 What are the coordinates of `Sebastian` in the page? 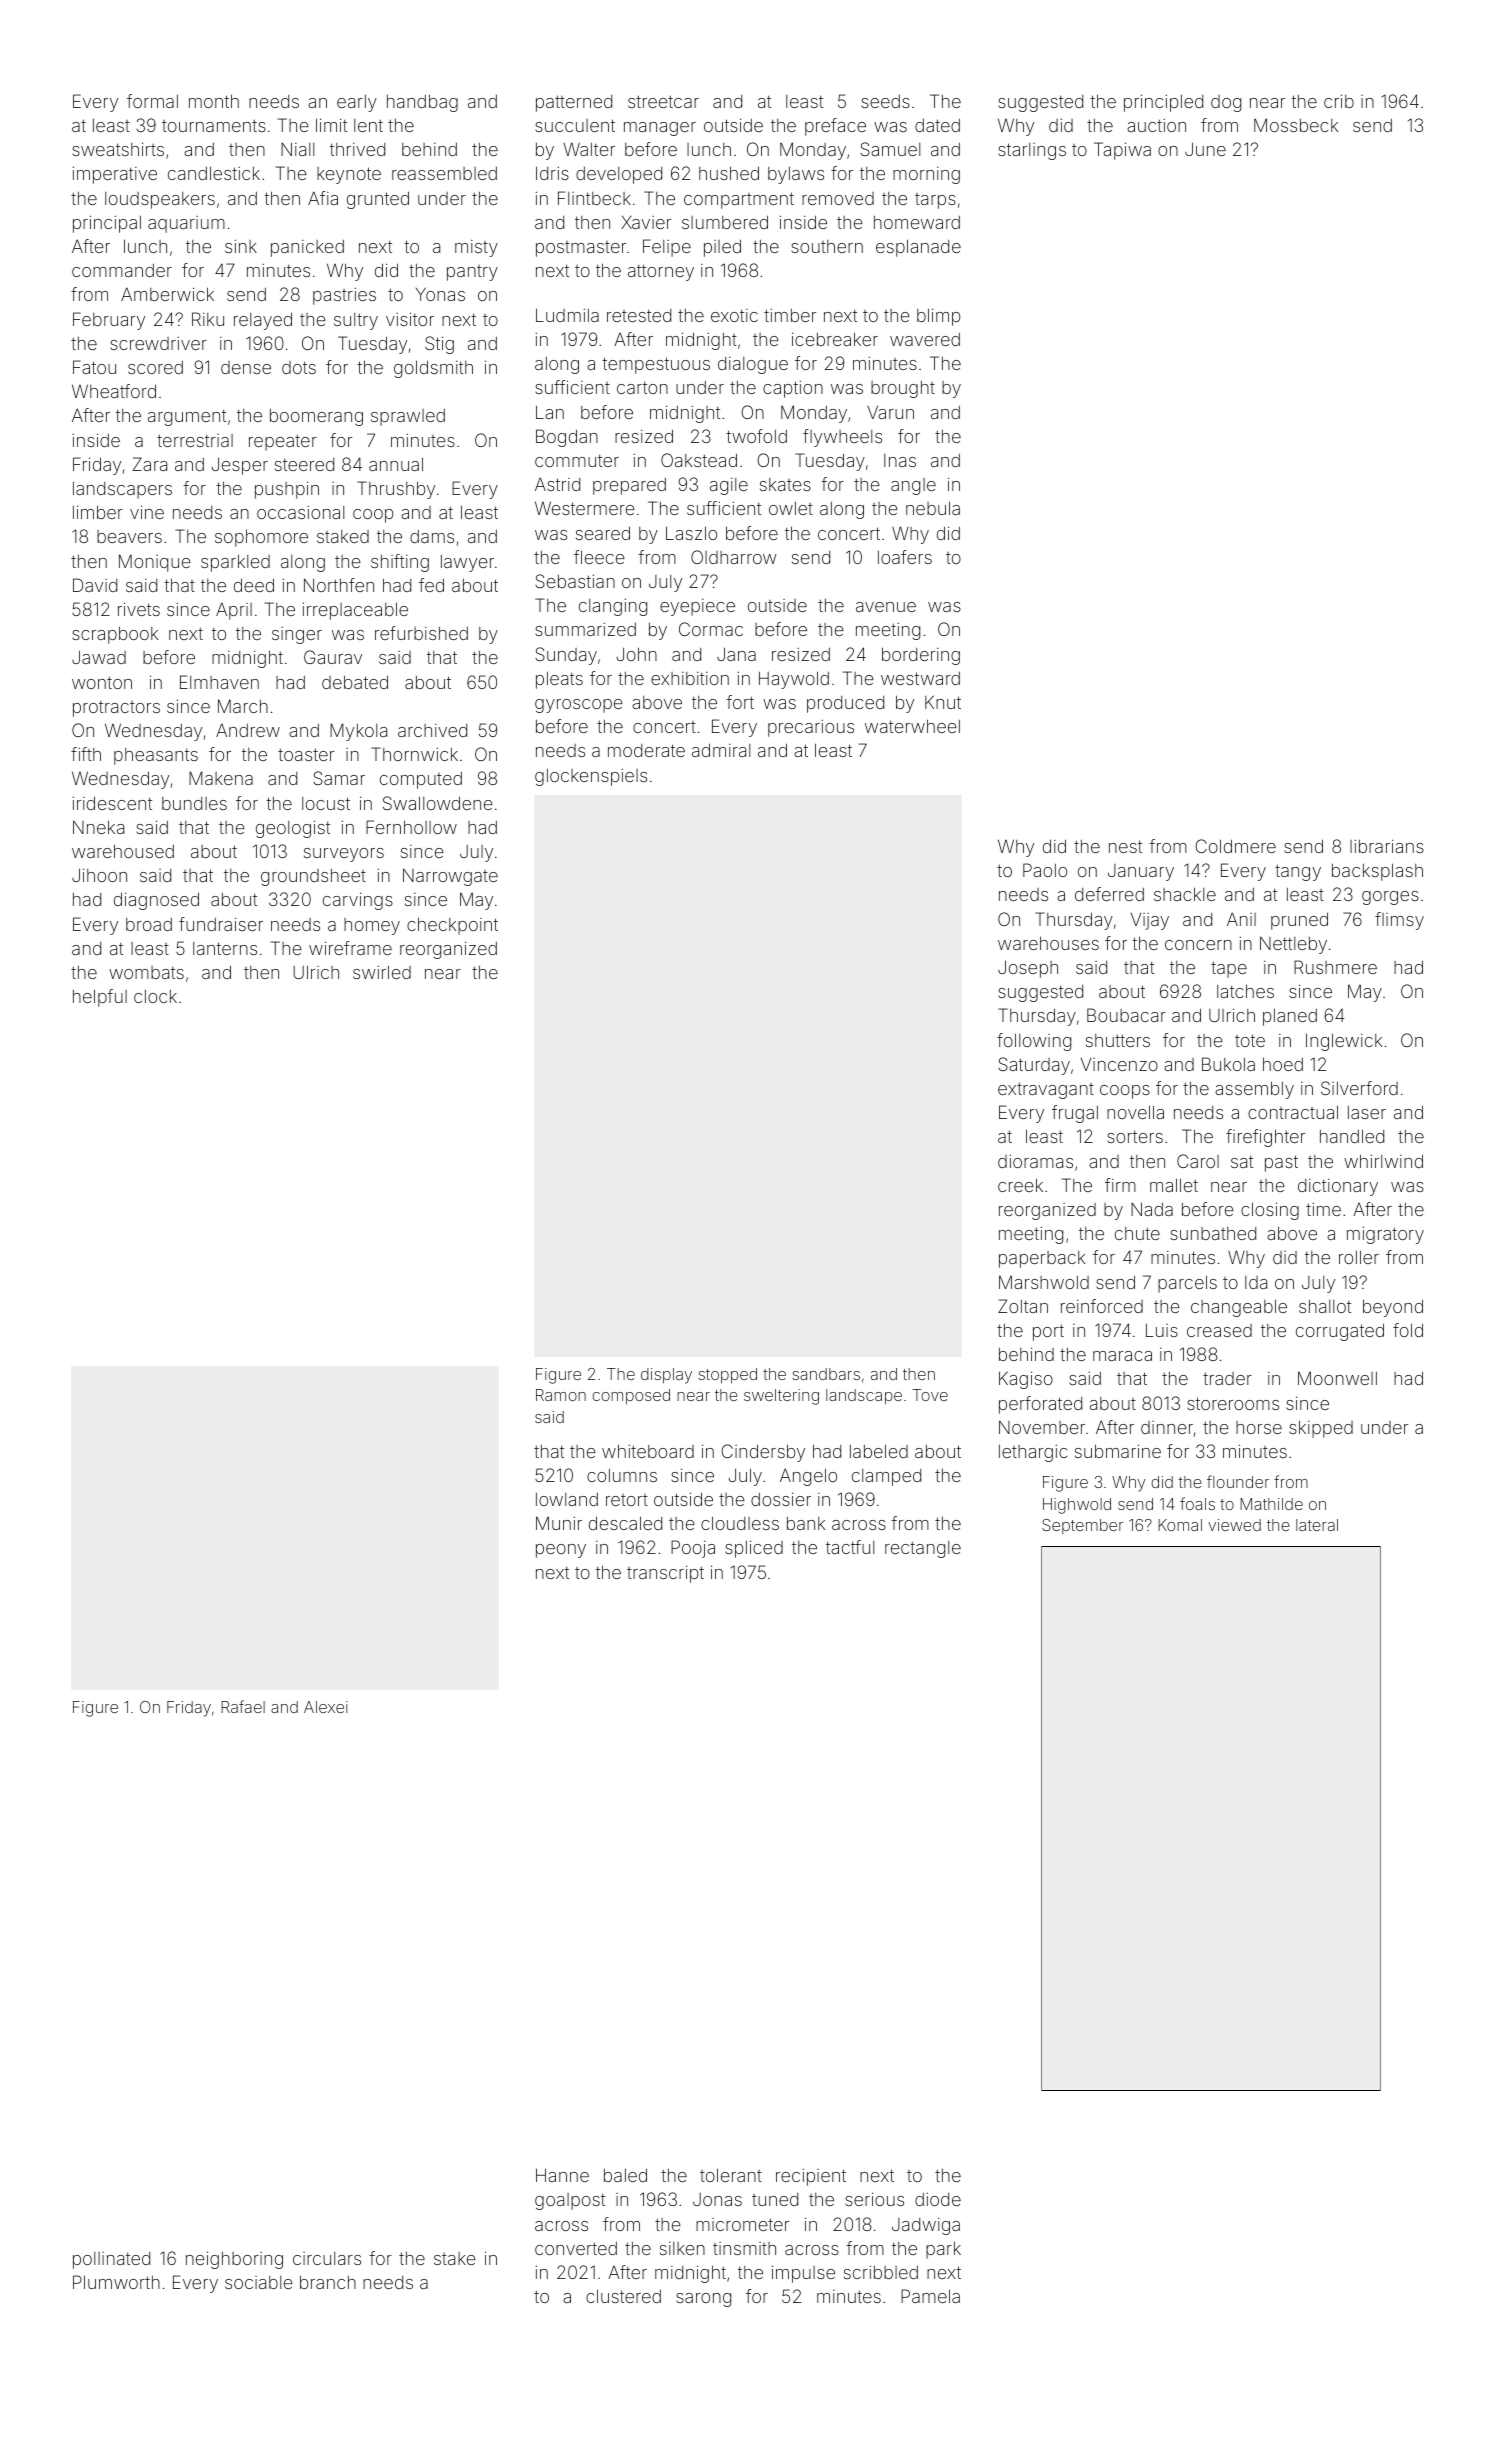 It's located at (575, 581).
